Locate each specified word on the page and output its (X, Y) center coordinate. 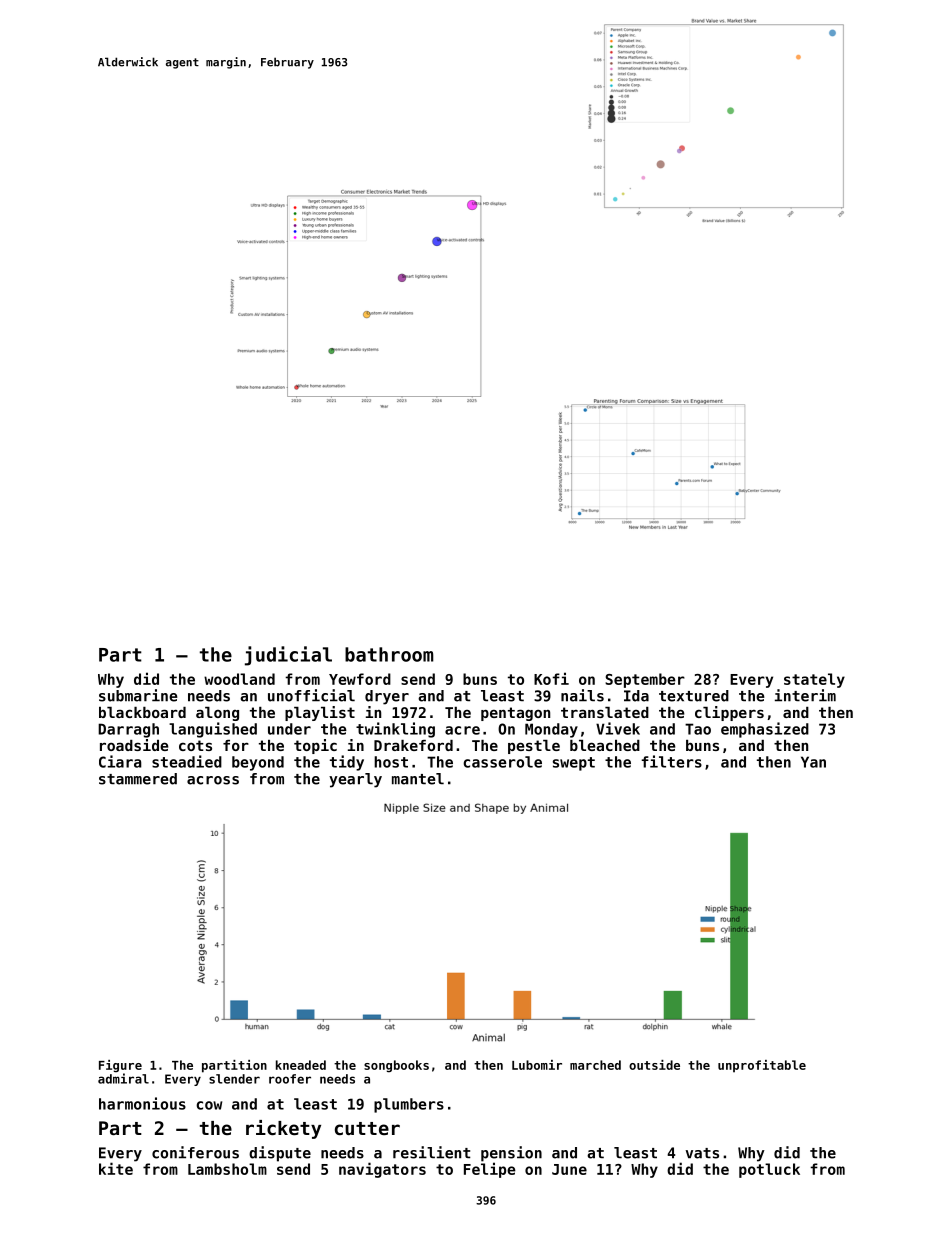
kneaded (301, 1065)
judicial (288, 656)
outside (654, 1065)
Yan (813, 762)
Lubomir (537, 1065)
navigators (382, 1170)
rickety (283, 1129)
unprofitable (762, 1066)
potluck (769, 1170)
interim (805, 695)
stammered (138, 779)
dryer (387, 697)
